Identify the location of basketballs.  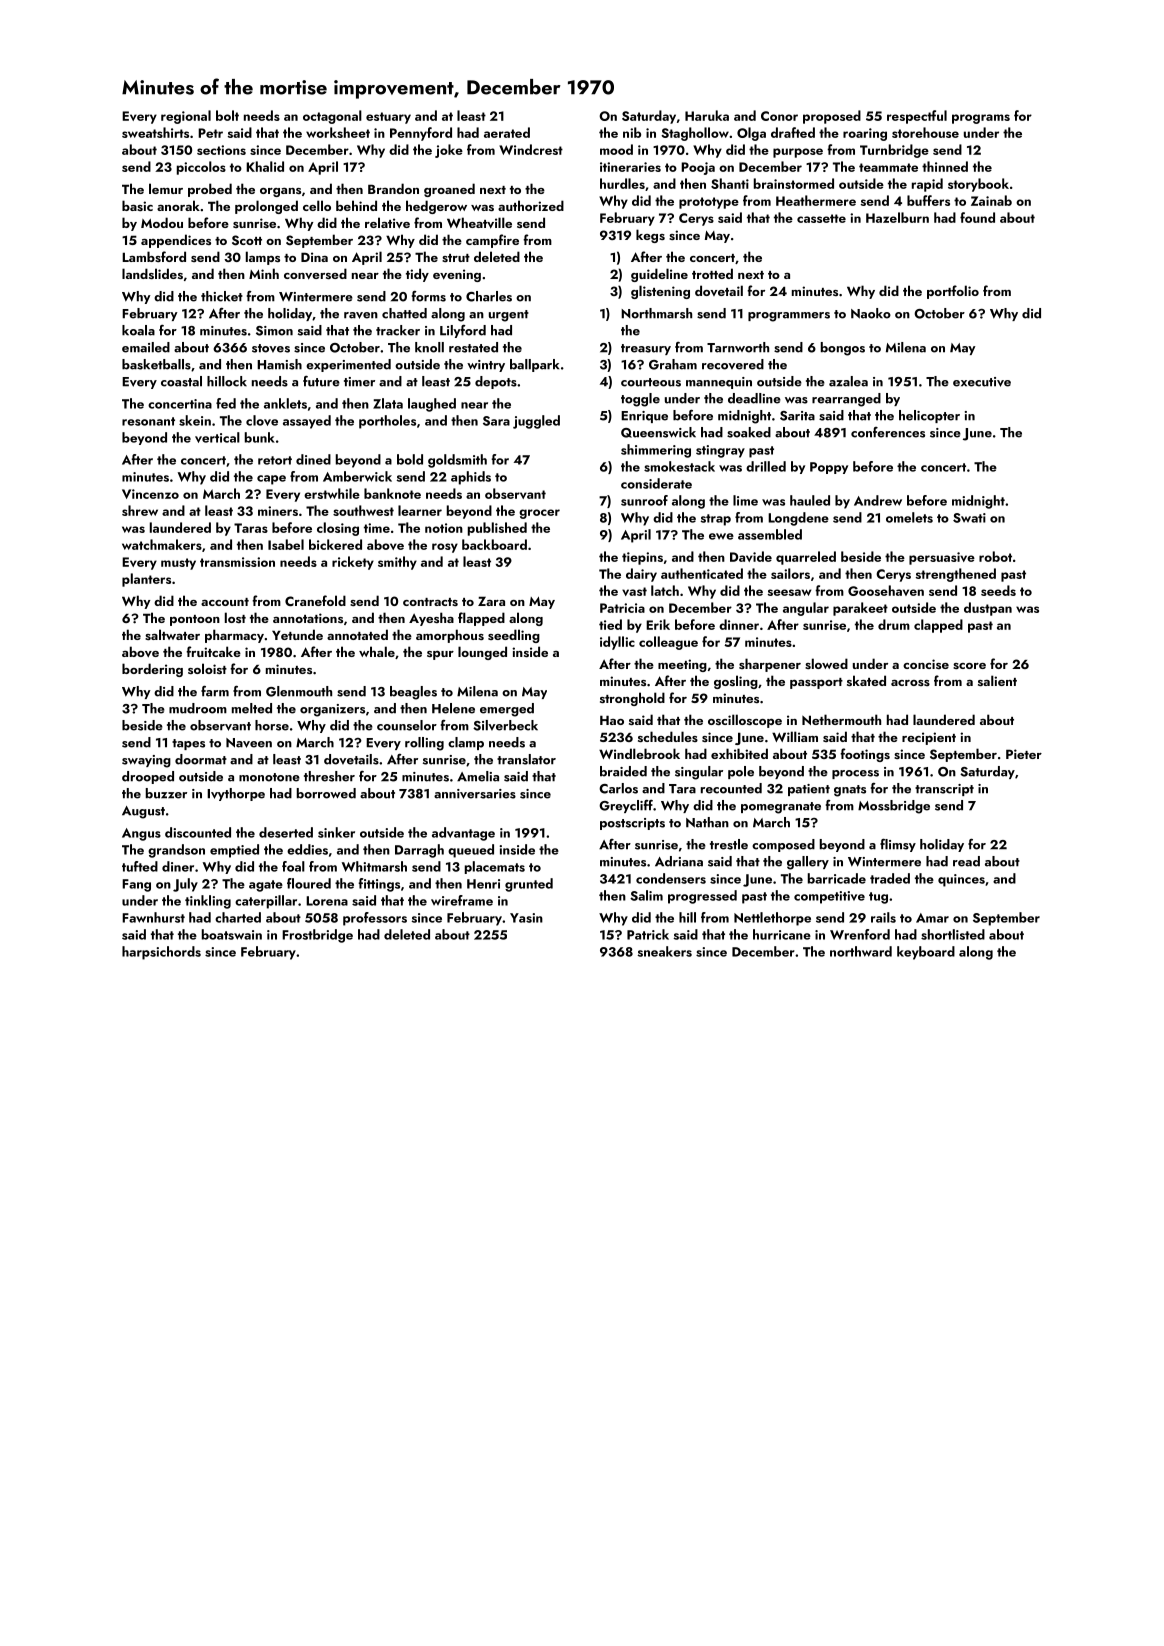
(156, 364).
